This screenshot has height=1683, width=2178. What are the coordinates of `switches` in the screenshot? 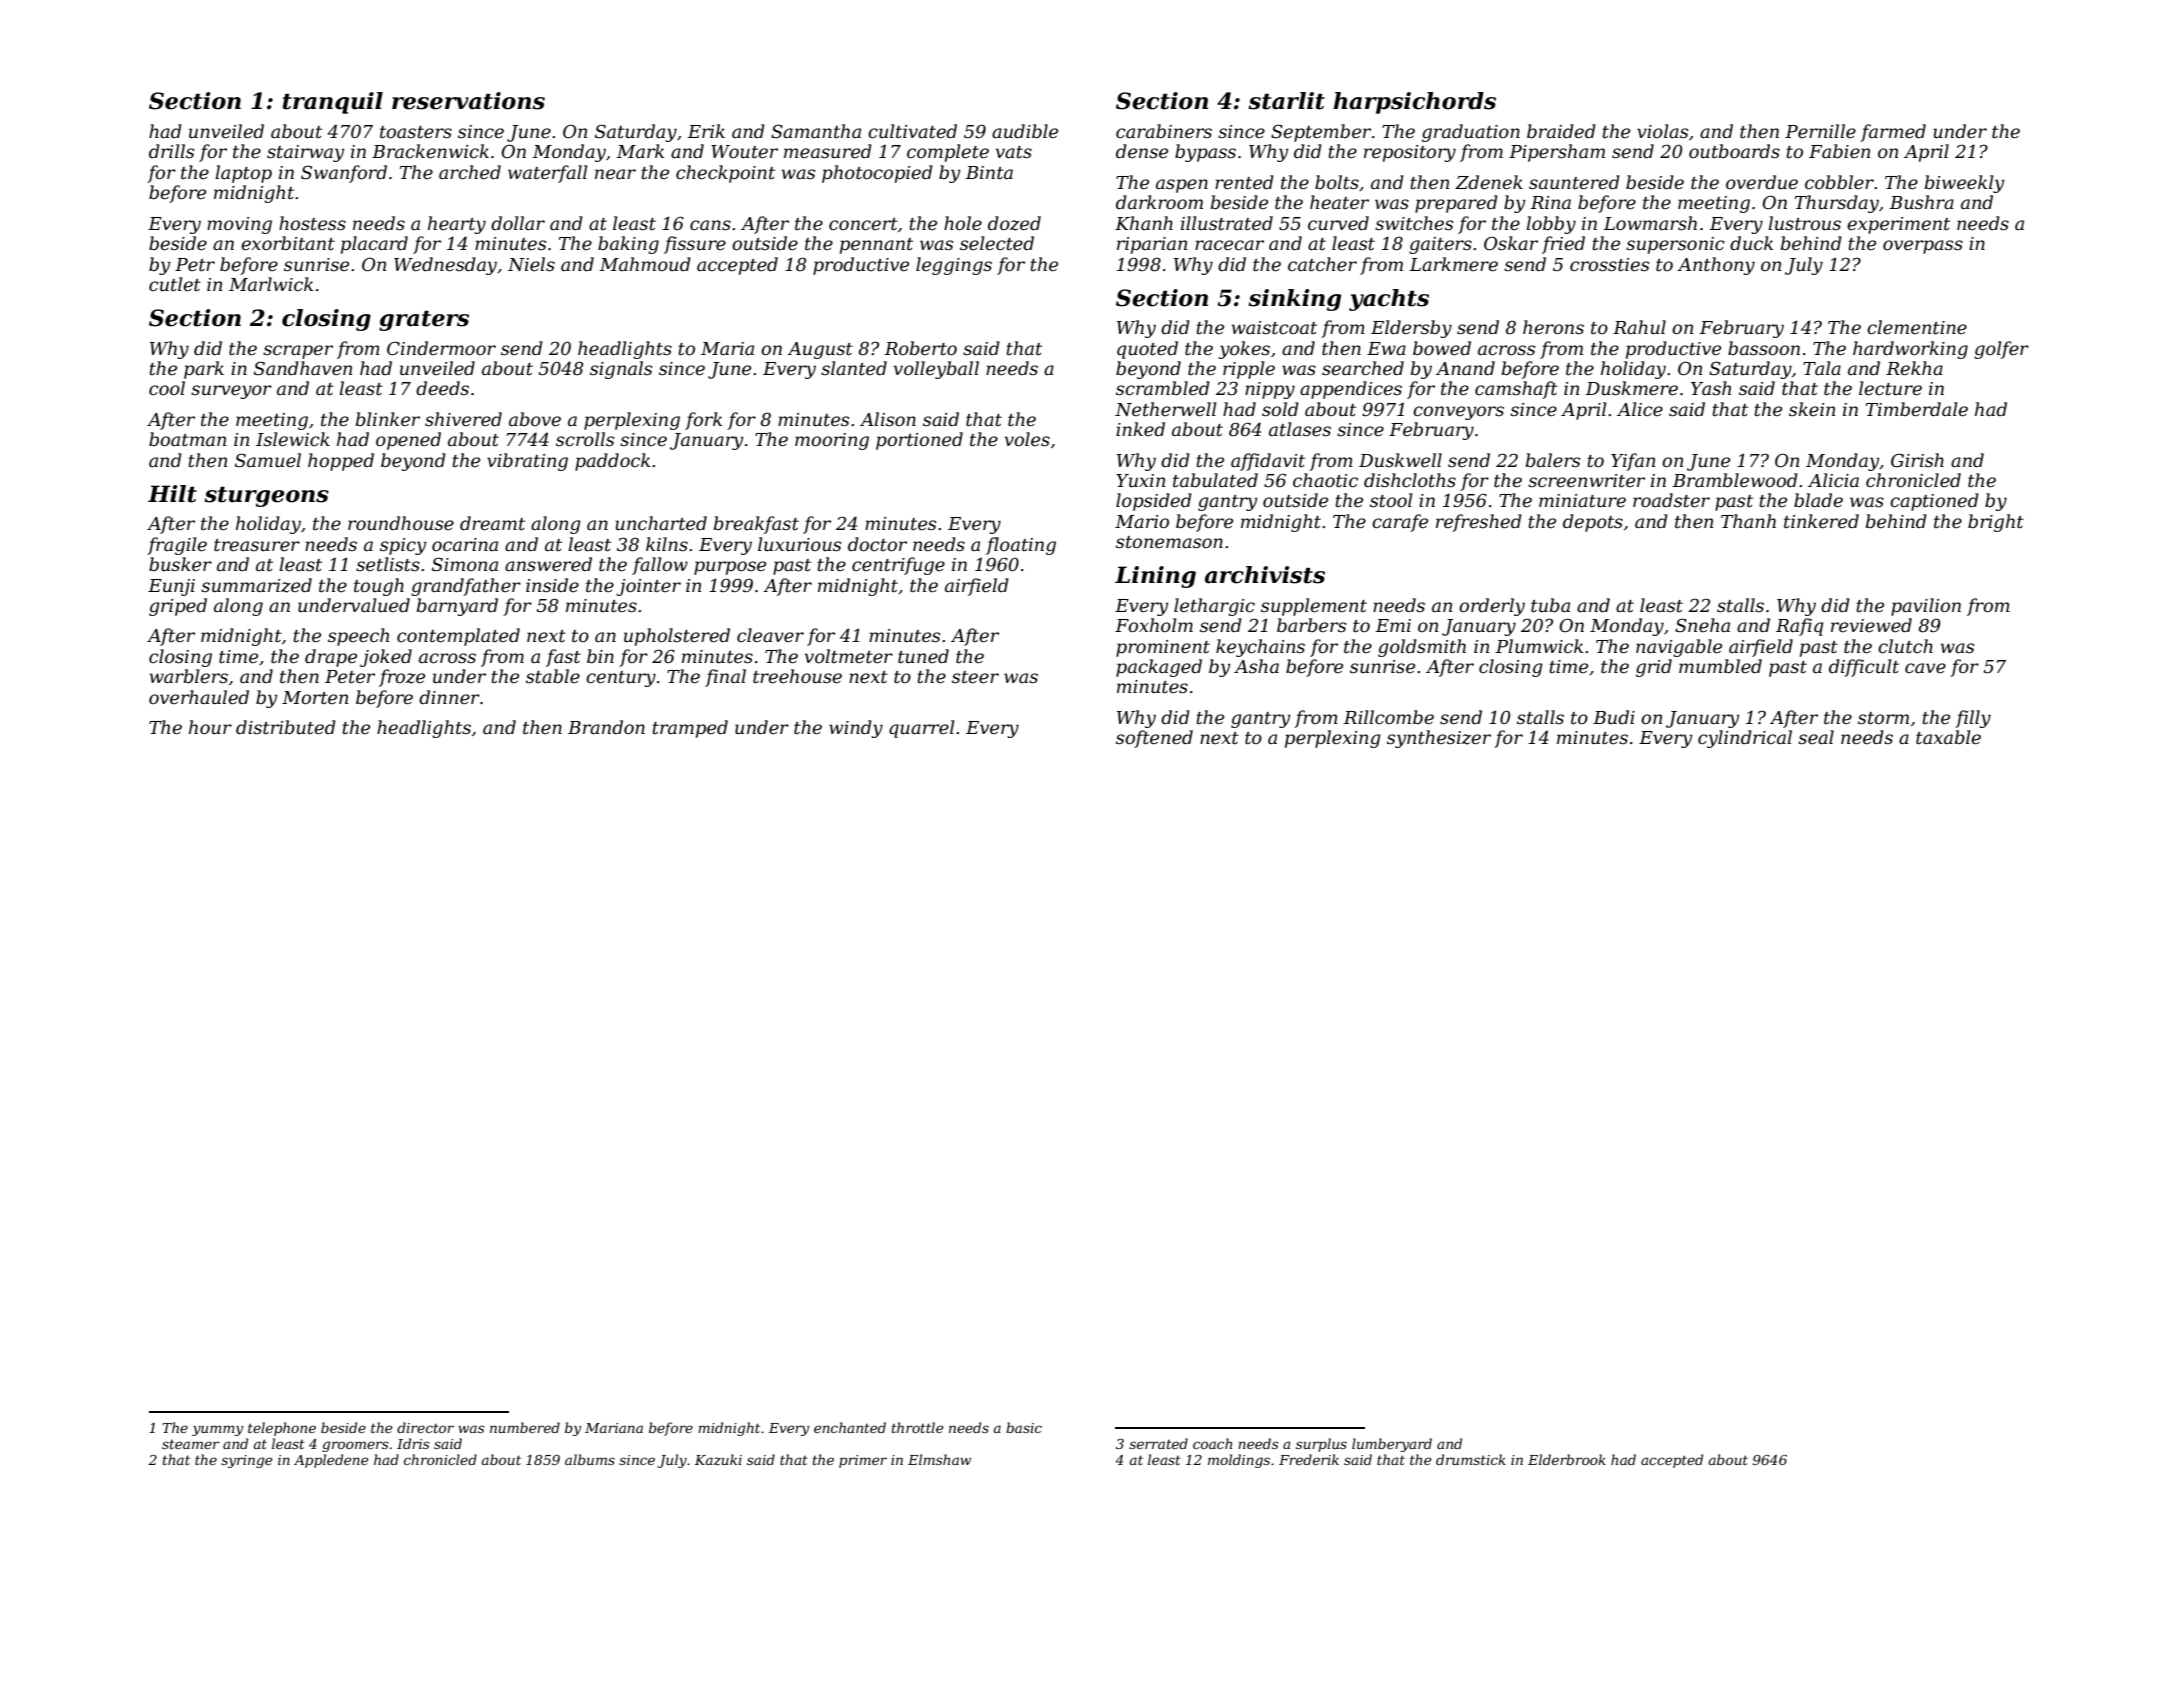 It's located at (1414, 223).
